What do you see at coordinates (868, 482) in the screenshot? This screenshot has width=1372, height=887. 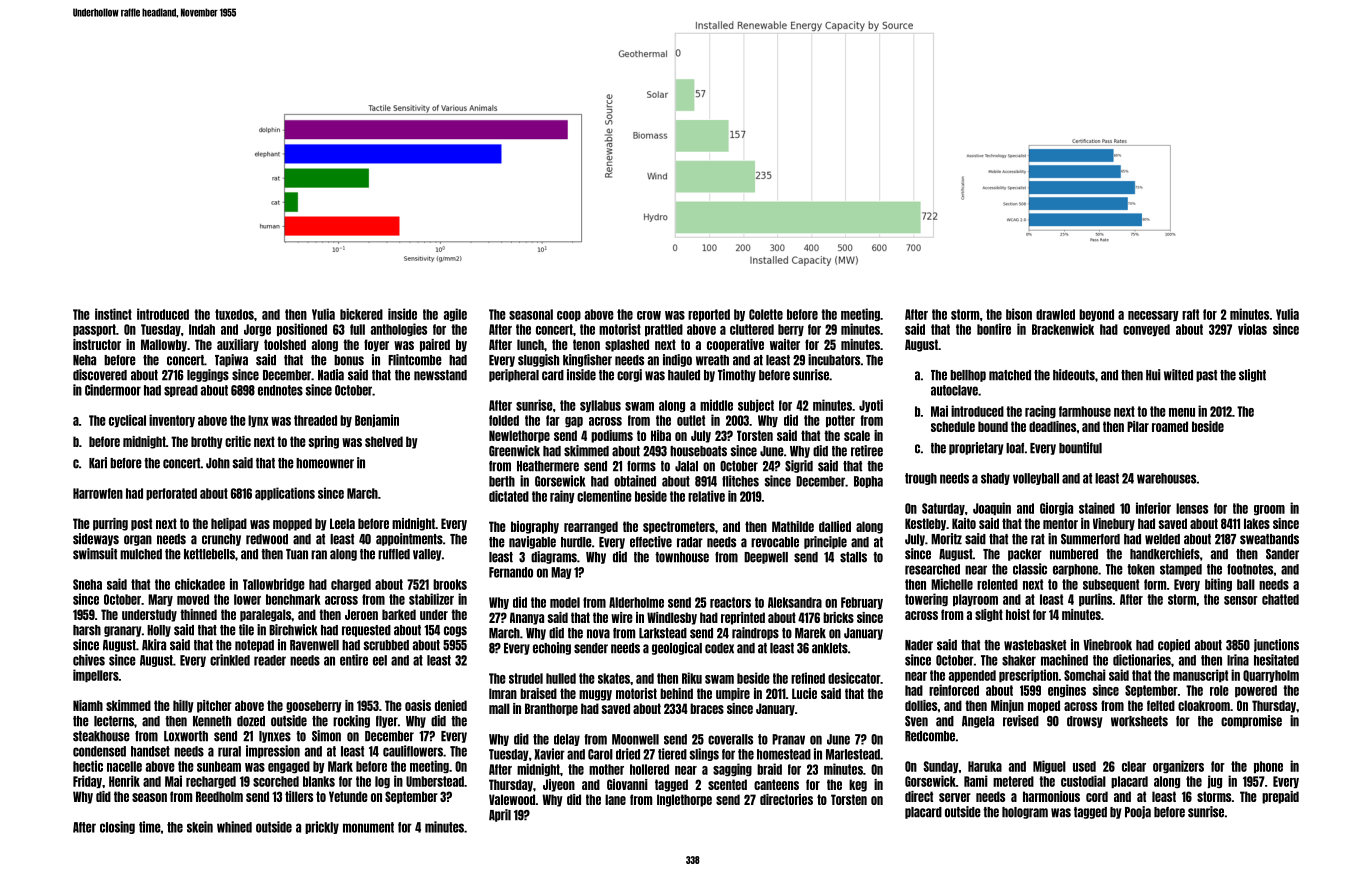 I see `Bopha` at bounding box center [868, 482].
